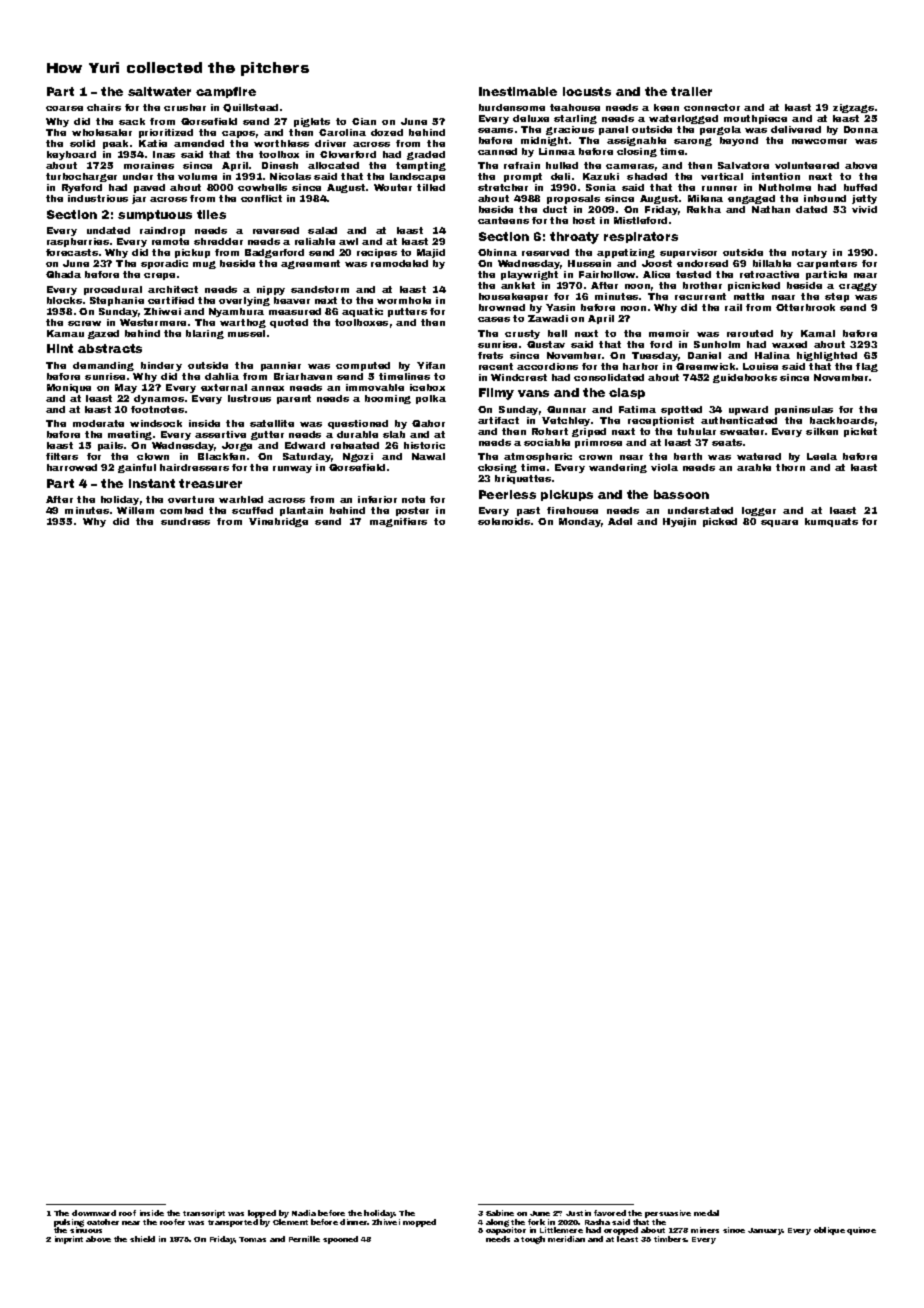 Image resolution: width=924 pixels, height=1308 pixels. What do you see at coordinates (518, 91) in the screenshot?
I see `Inestimable` at bounding box center [518, 91].
